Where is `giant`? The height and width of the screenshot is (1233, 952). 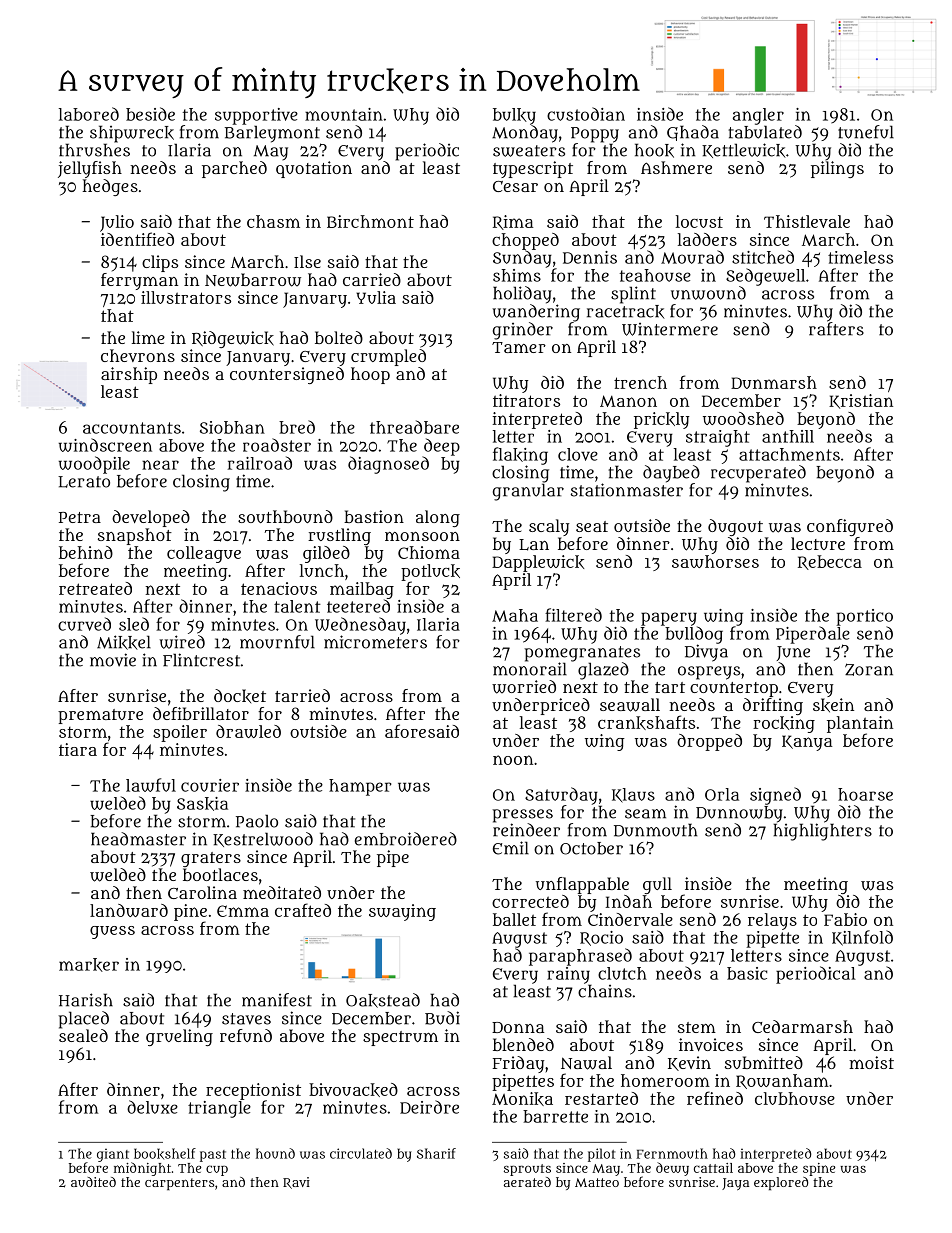
giant is located at coordinates (113, 1155).
